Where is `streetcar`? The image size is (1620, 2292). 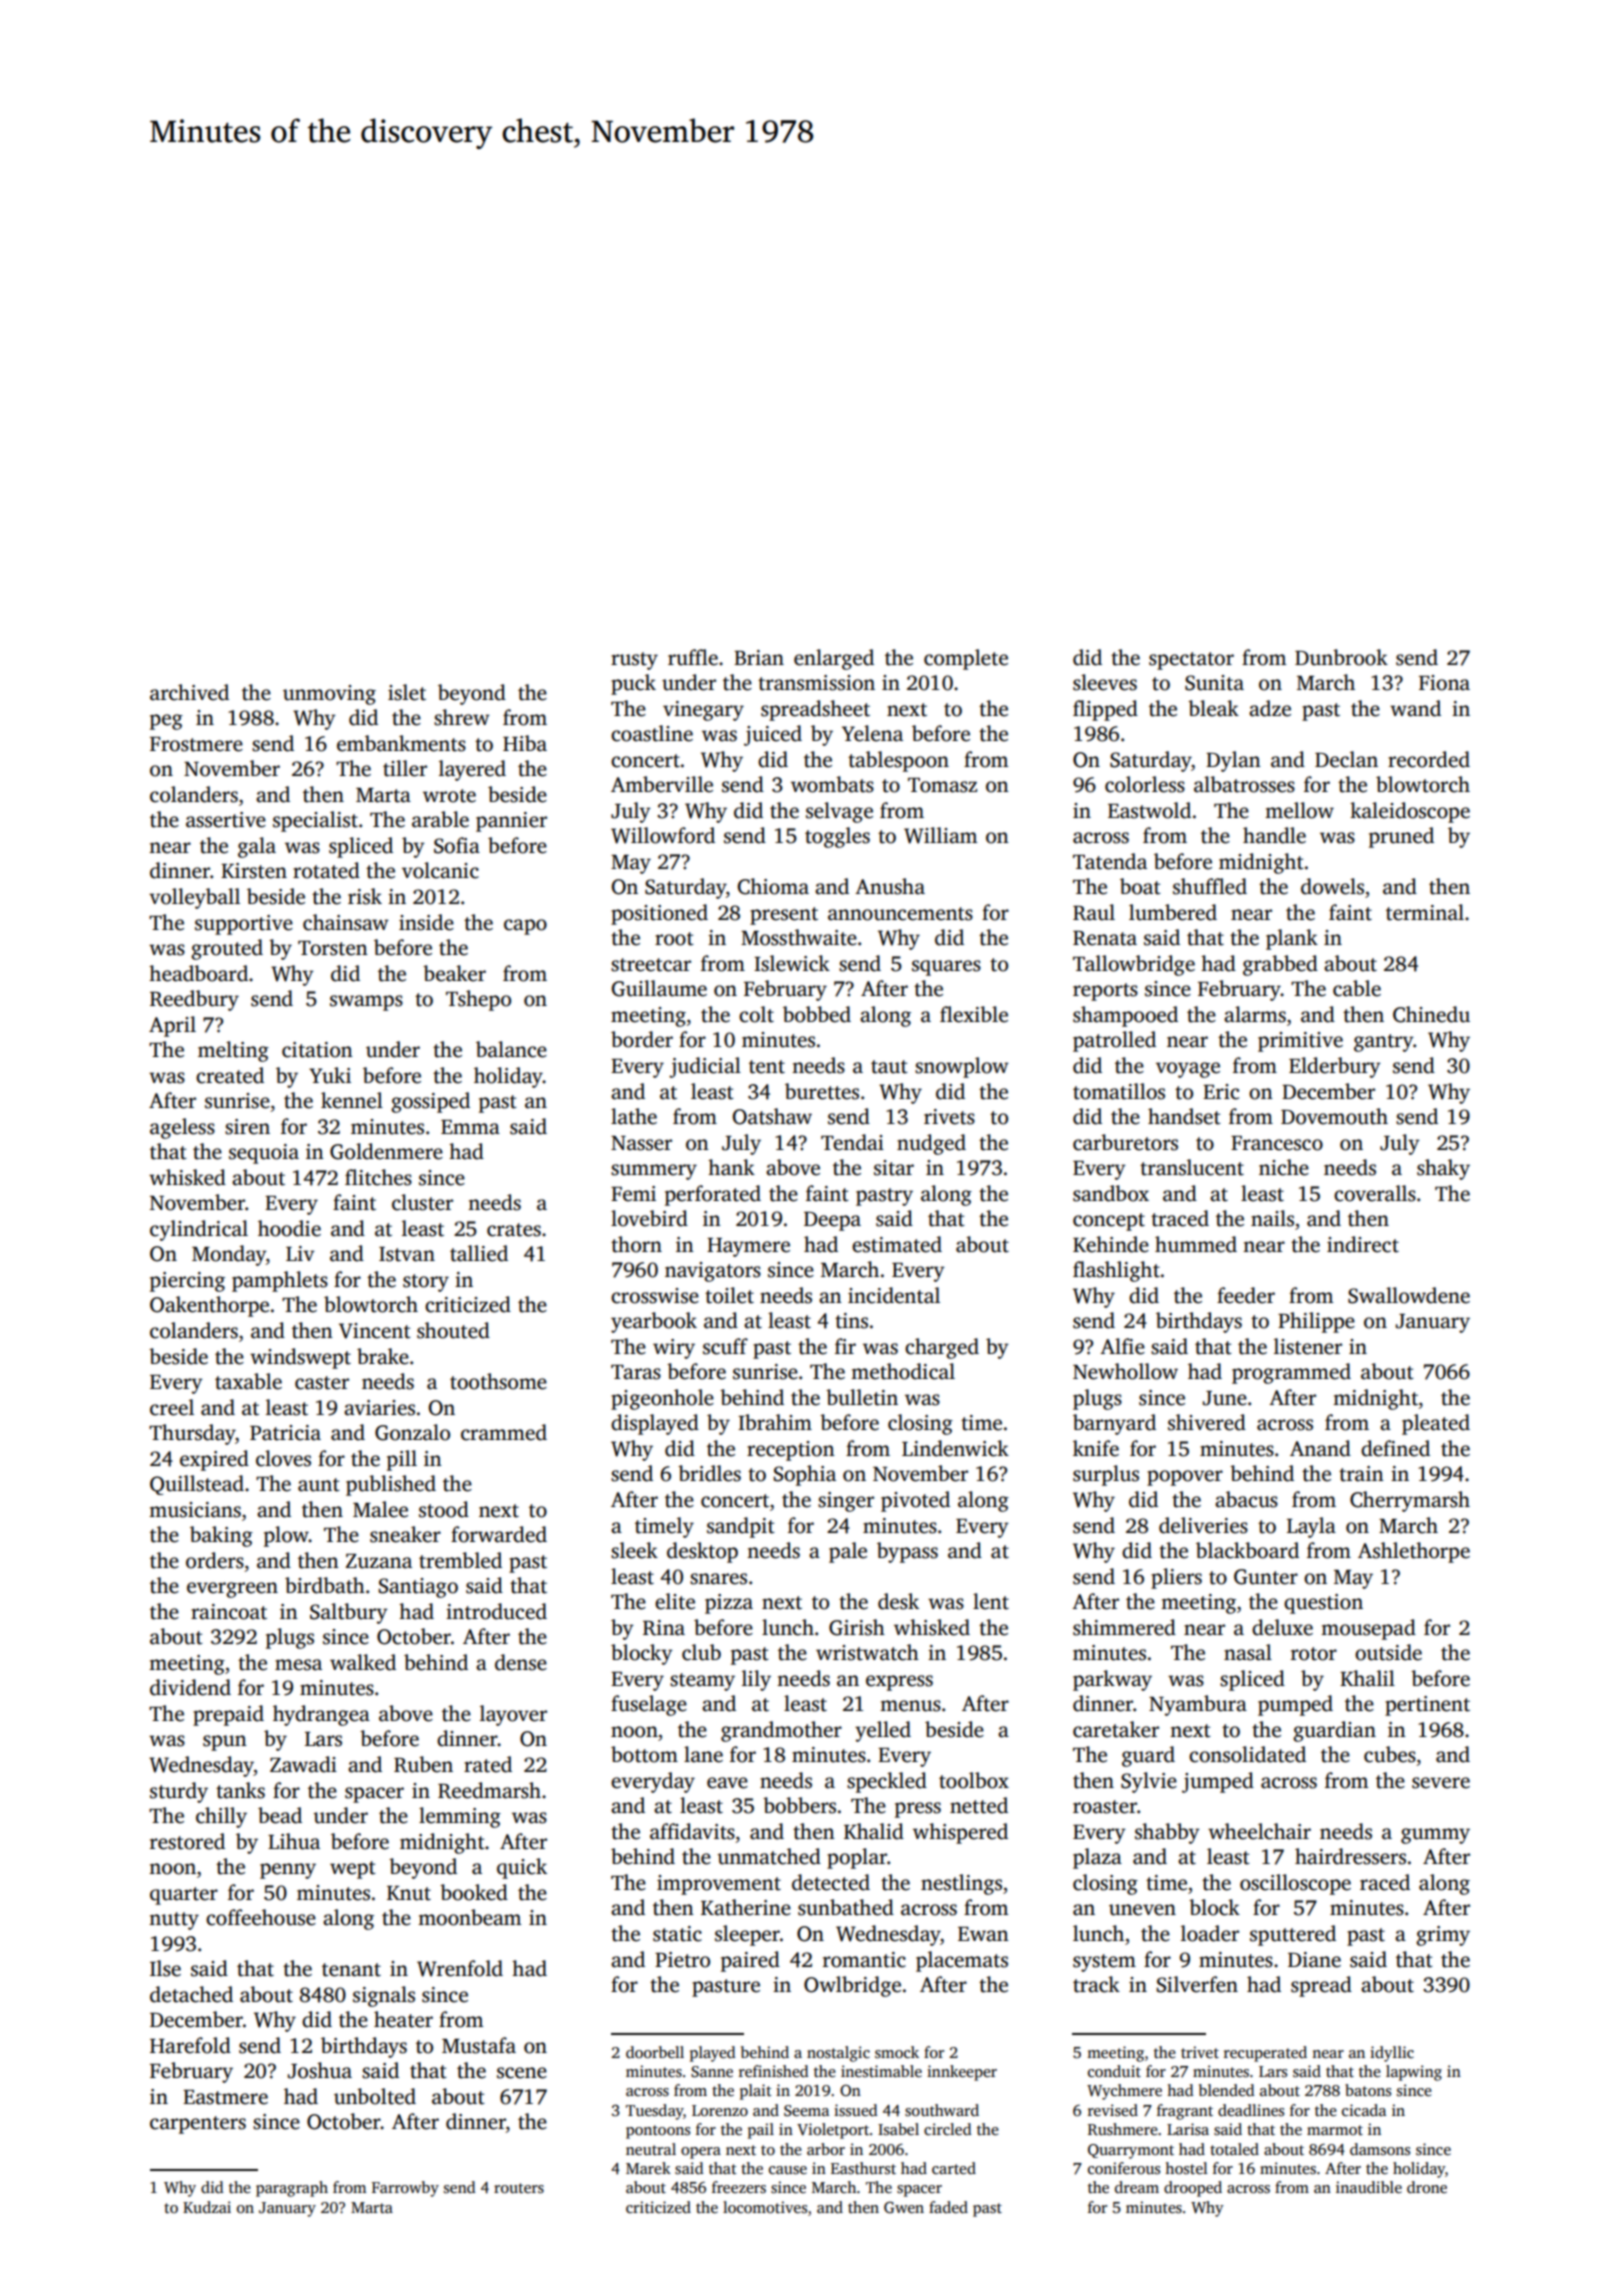
streetcar is located at coordinates (651, 965).
